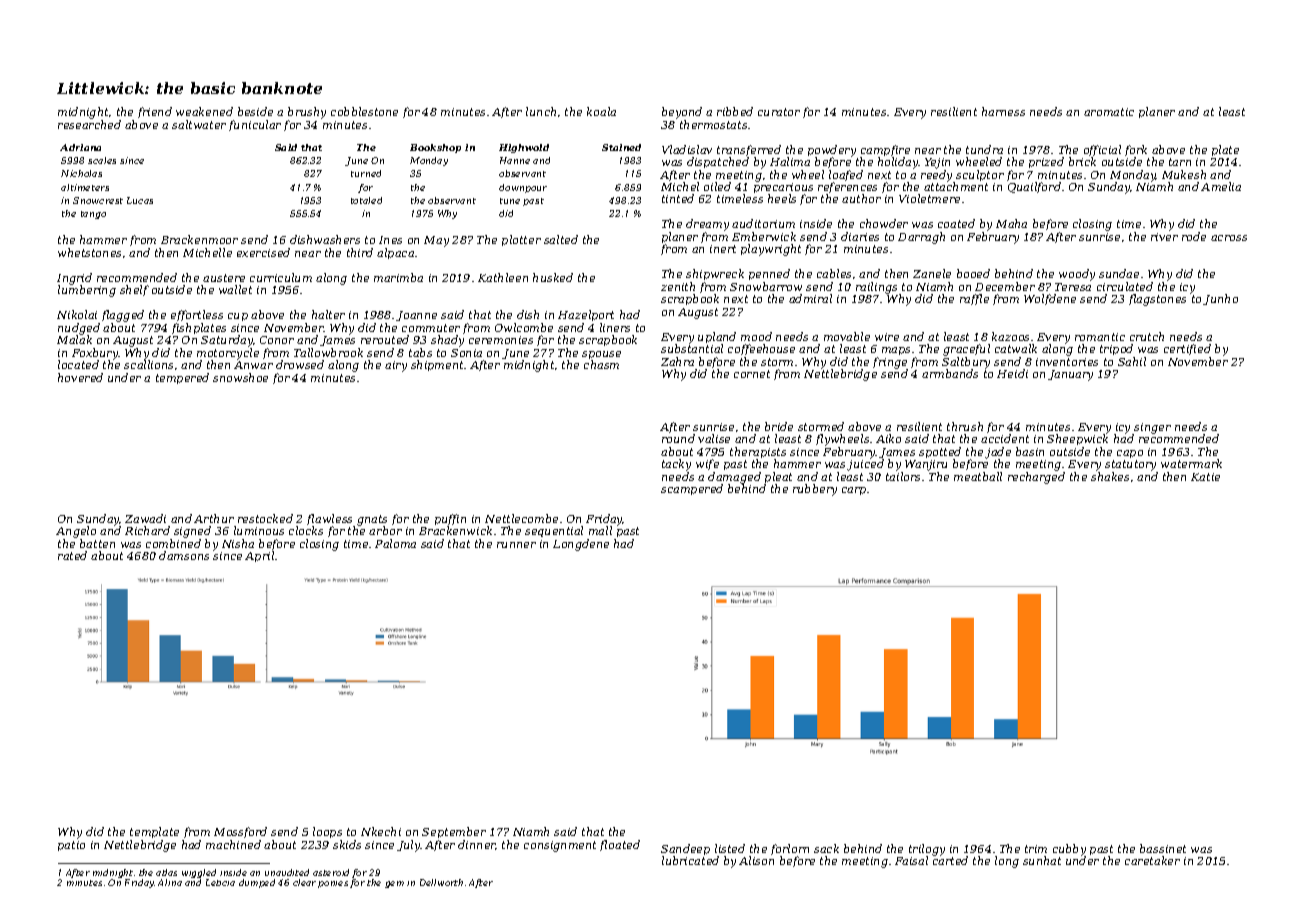 This image has height=924, width=1308. Describe the element at coordinates (184, 555) in the image. I see `damsons` at that location.
